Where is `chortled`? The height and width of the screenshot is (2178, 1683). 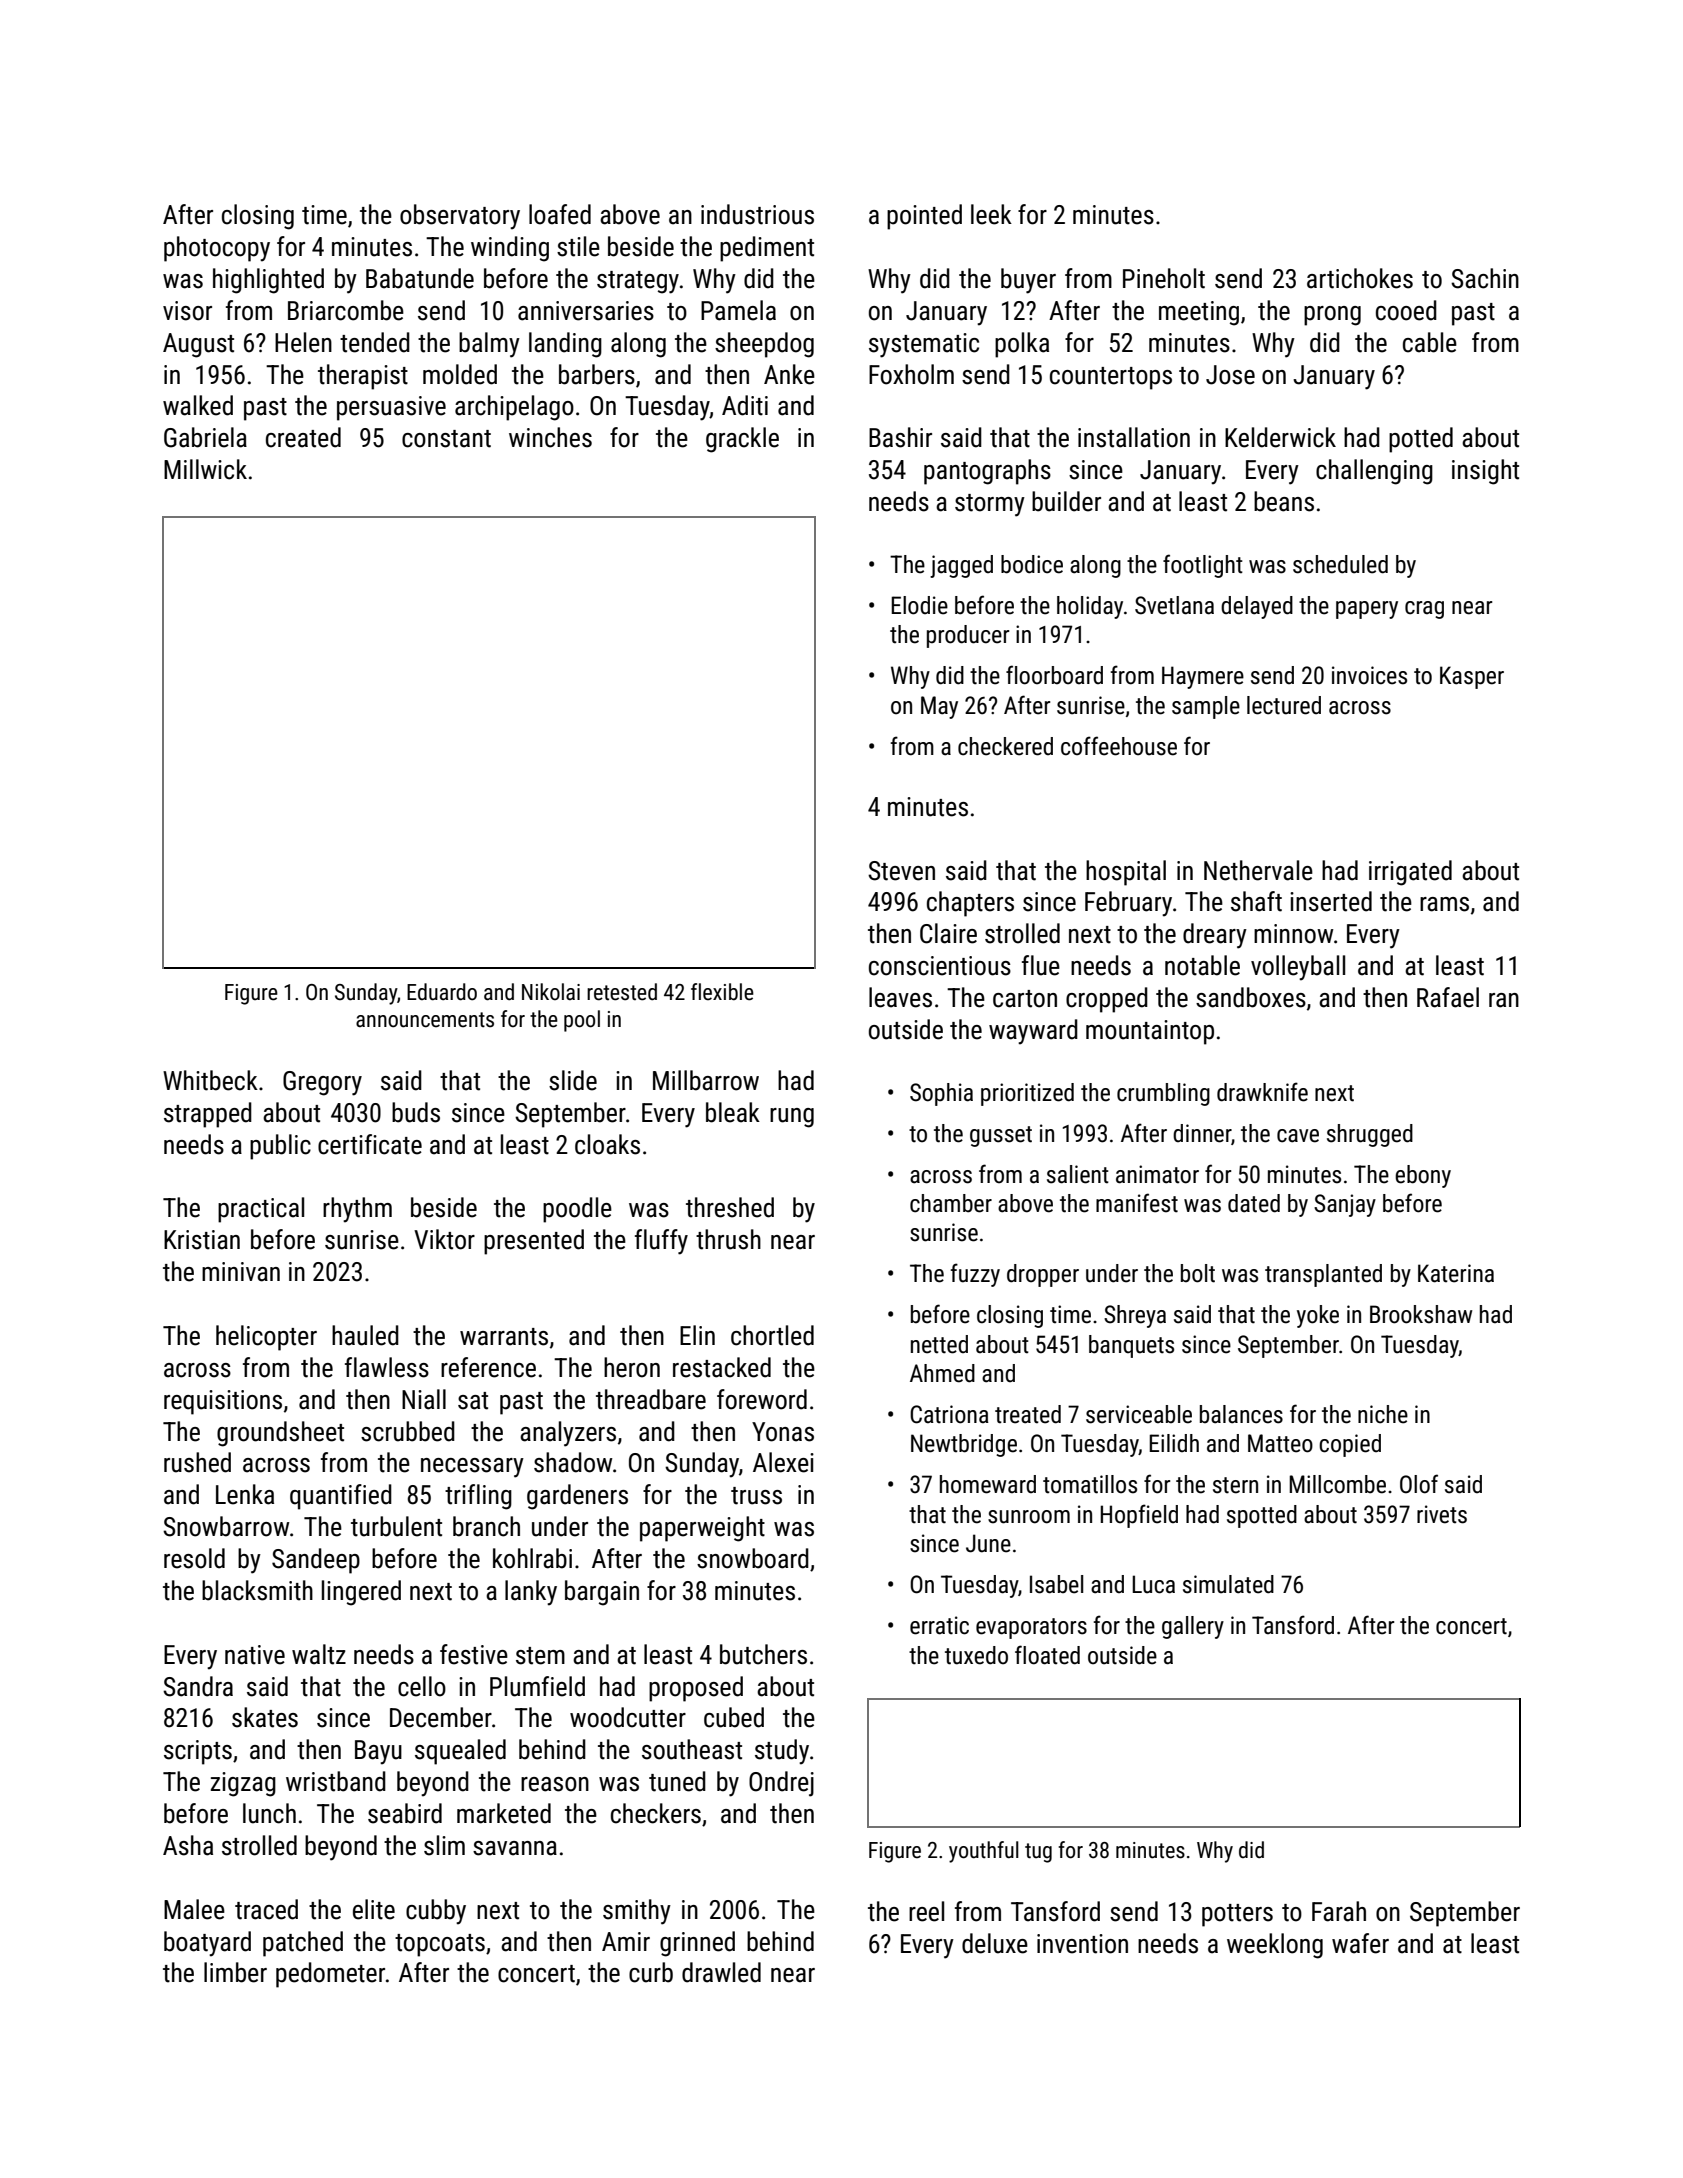 chortled is located at coordinates (772, 1335).
